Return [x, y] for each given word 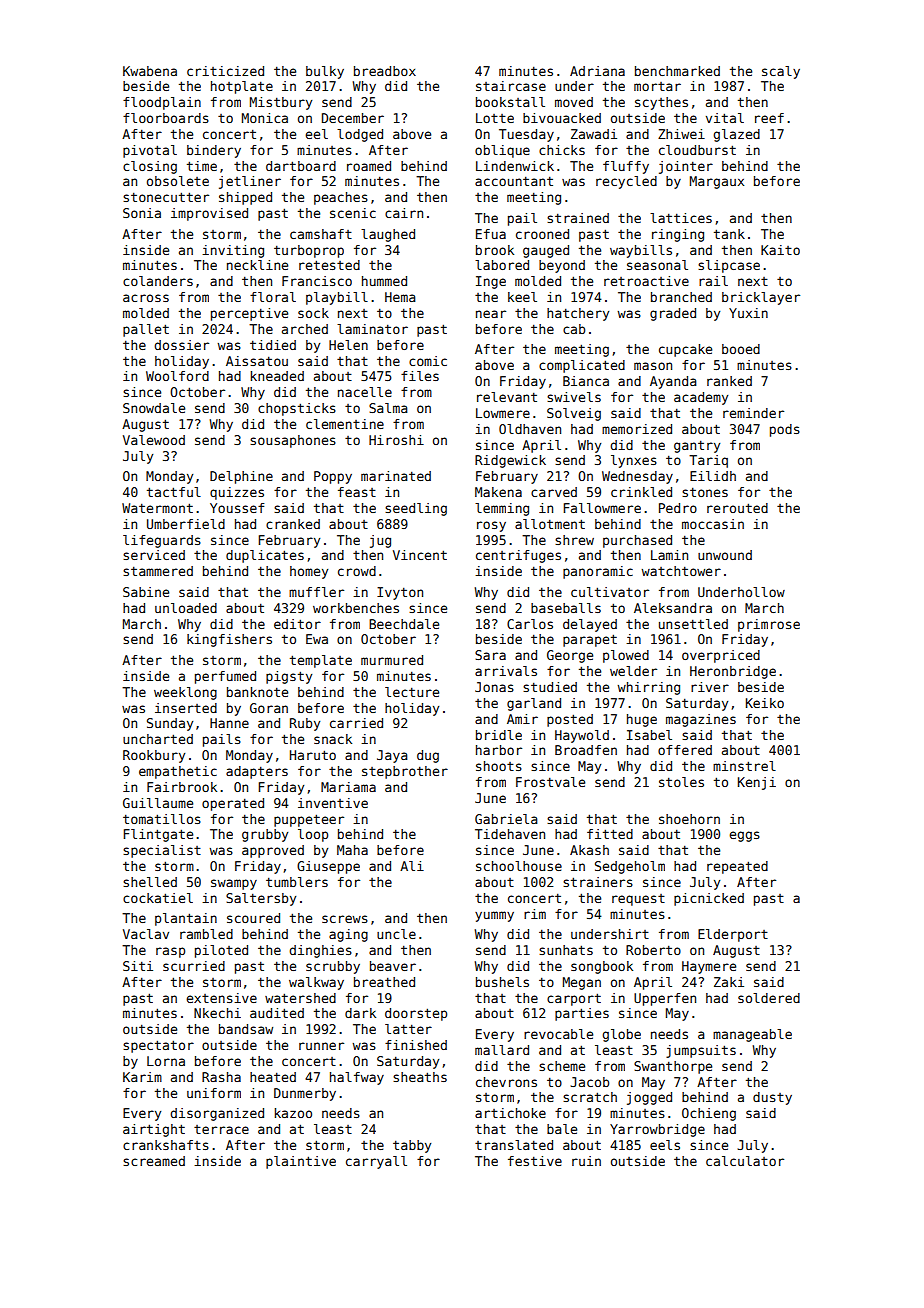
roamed [369, 166]
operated [233, 804]
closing [150, 167]
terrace [221, 1129]
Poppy [333, 477]
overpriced [721, 656]
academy [701, 398]
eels [665, 1145]
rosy [491, 526]
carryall [376, 1162]
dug [428, 756]
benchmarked [677, 71]
